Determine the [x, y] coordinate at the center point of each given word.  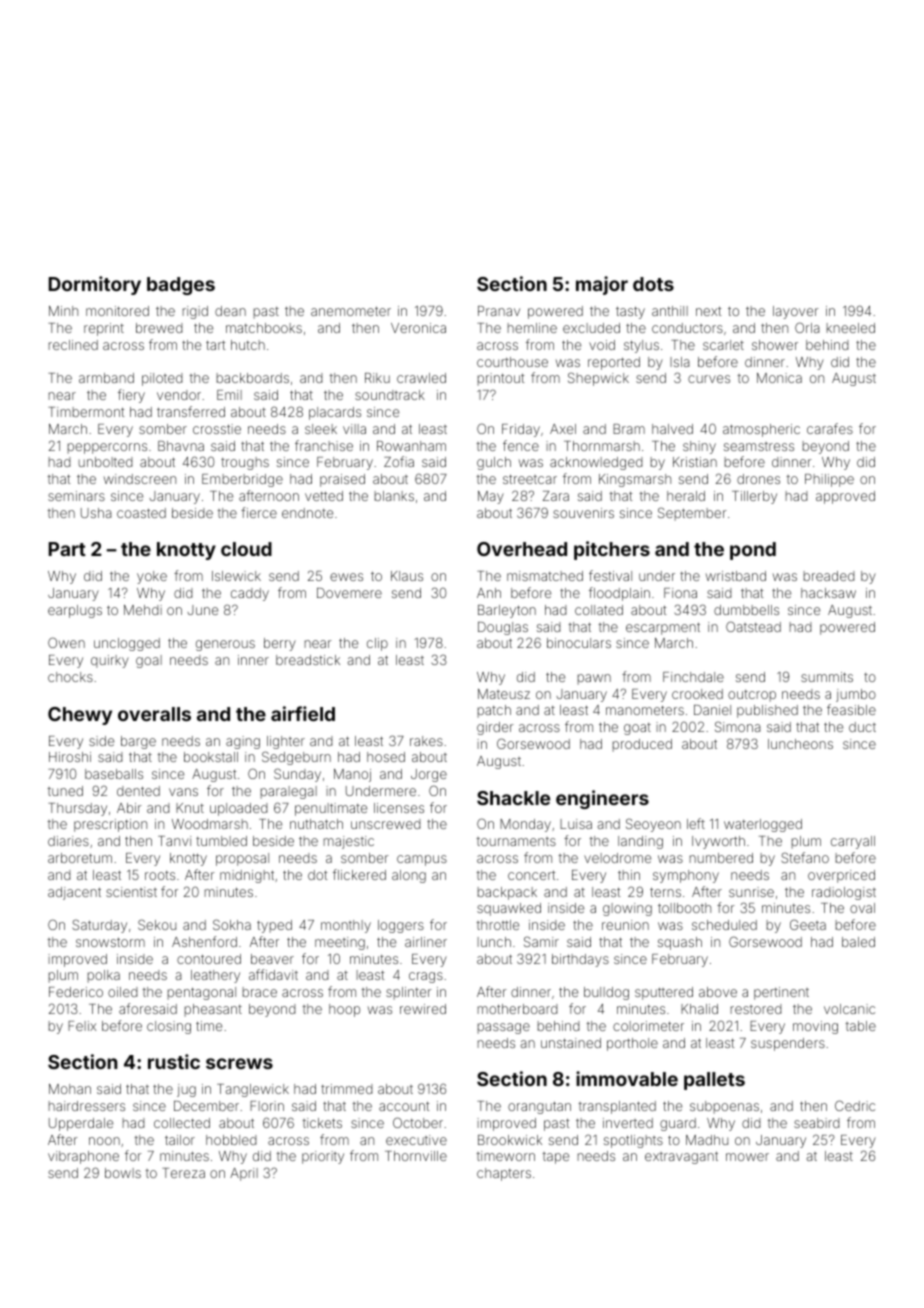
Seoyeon [653, 825]
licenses [399, 808]
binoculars [579, 643]
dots [653, 284]
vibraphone [83, 1157]
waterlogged [763, 825]
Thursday [77, 809]
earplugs [75, 611]
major [602, 285]
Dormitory [95, 285]
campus [422, 860]
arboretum [80, 858]
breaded [829, 576]
